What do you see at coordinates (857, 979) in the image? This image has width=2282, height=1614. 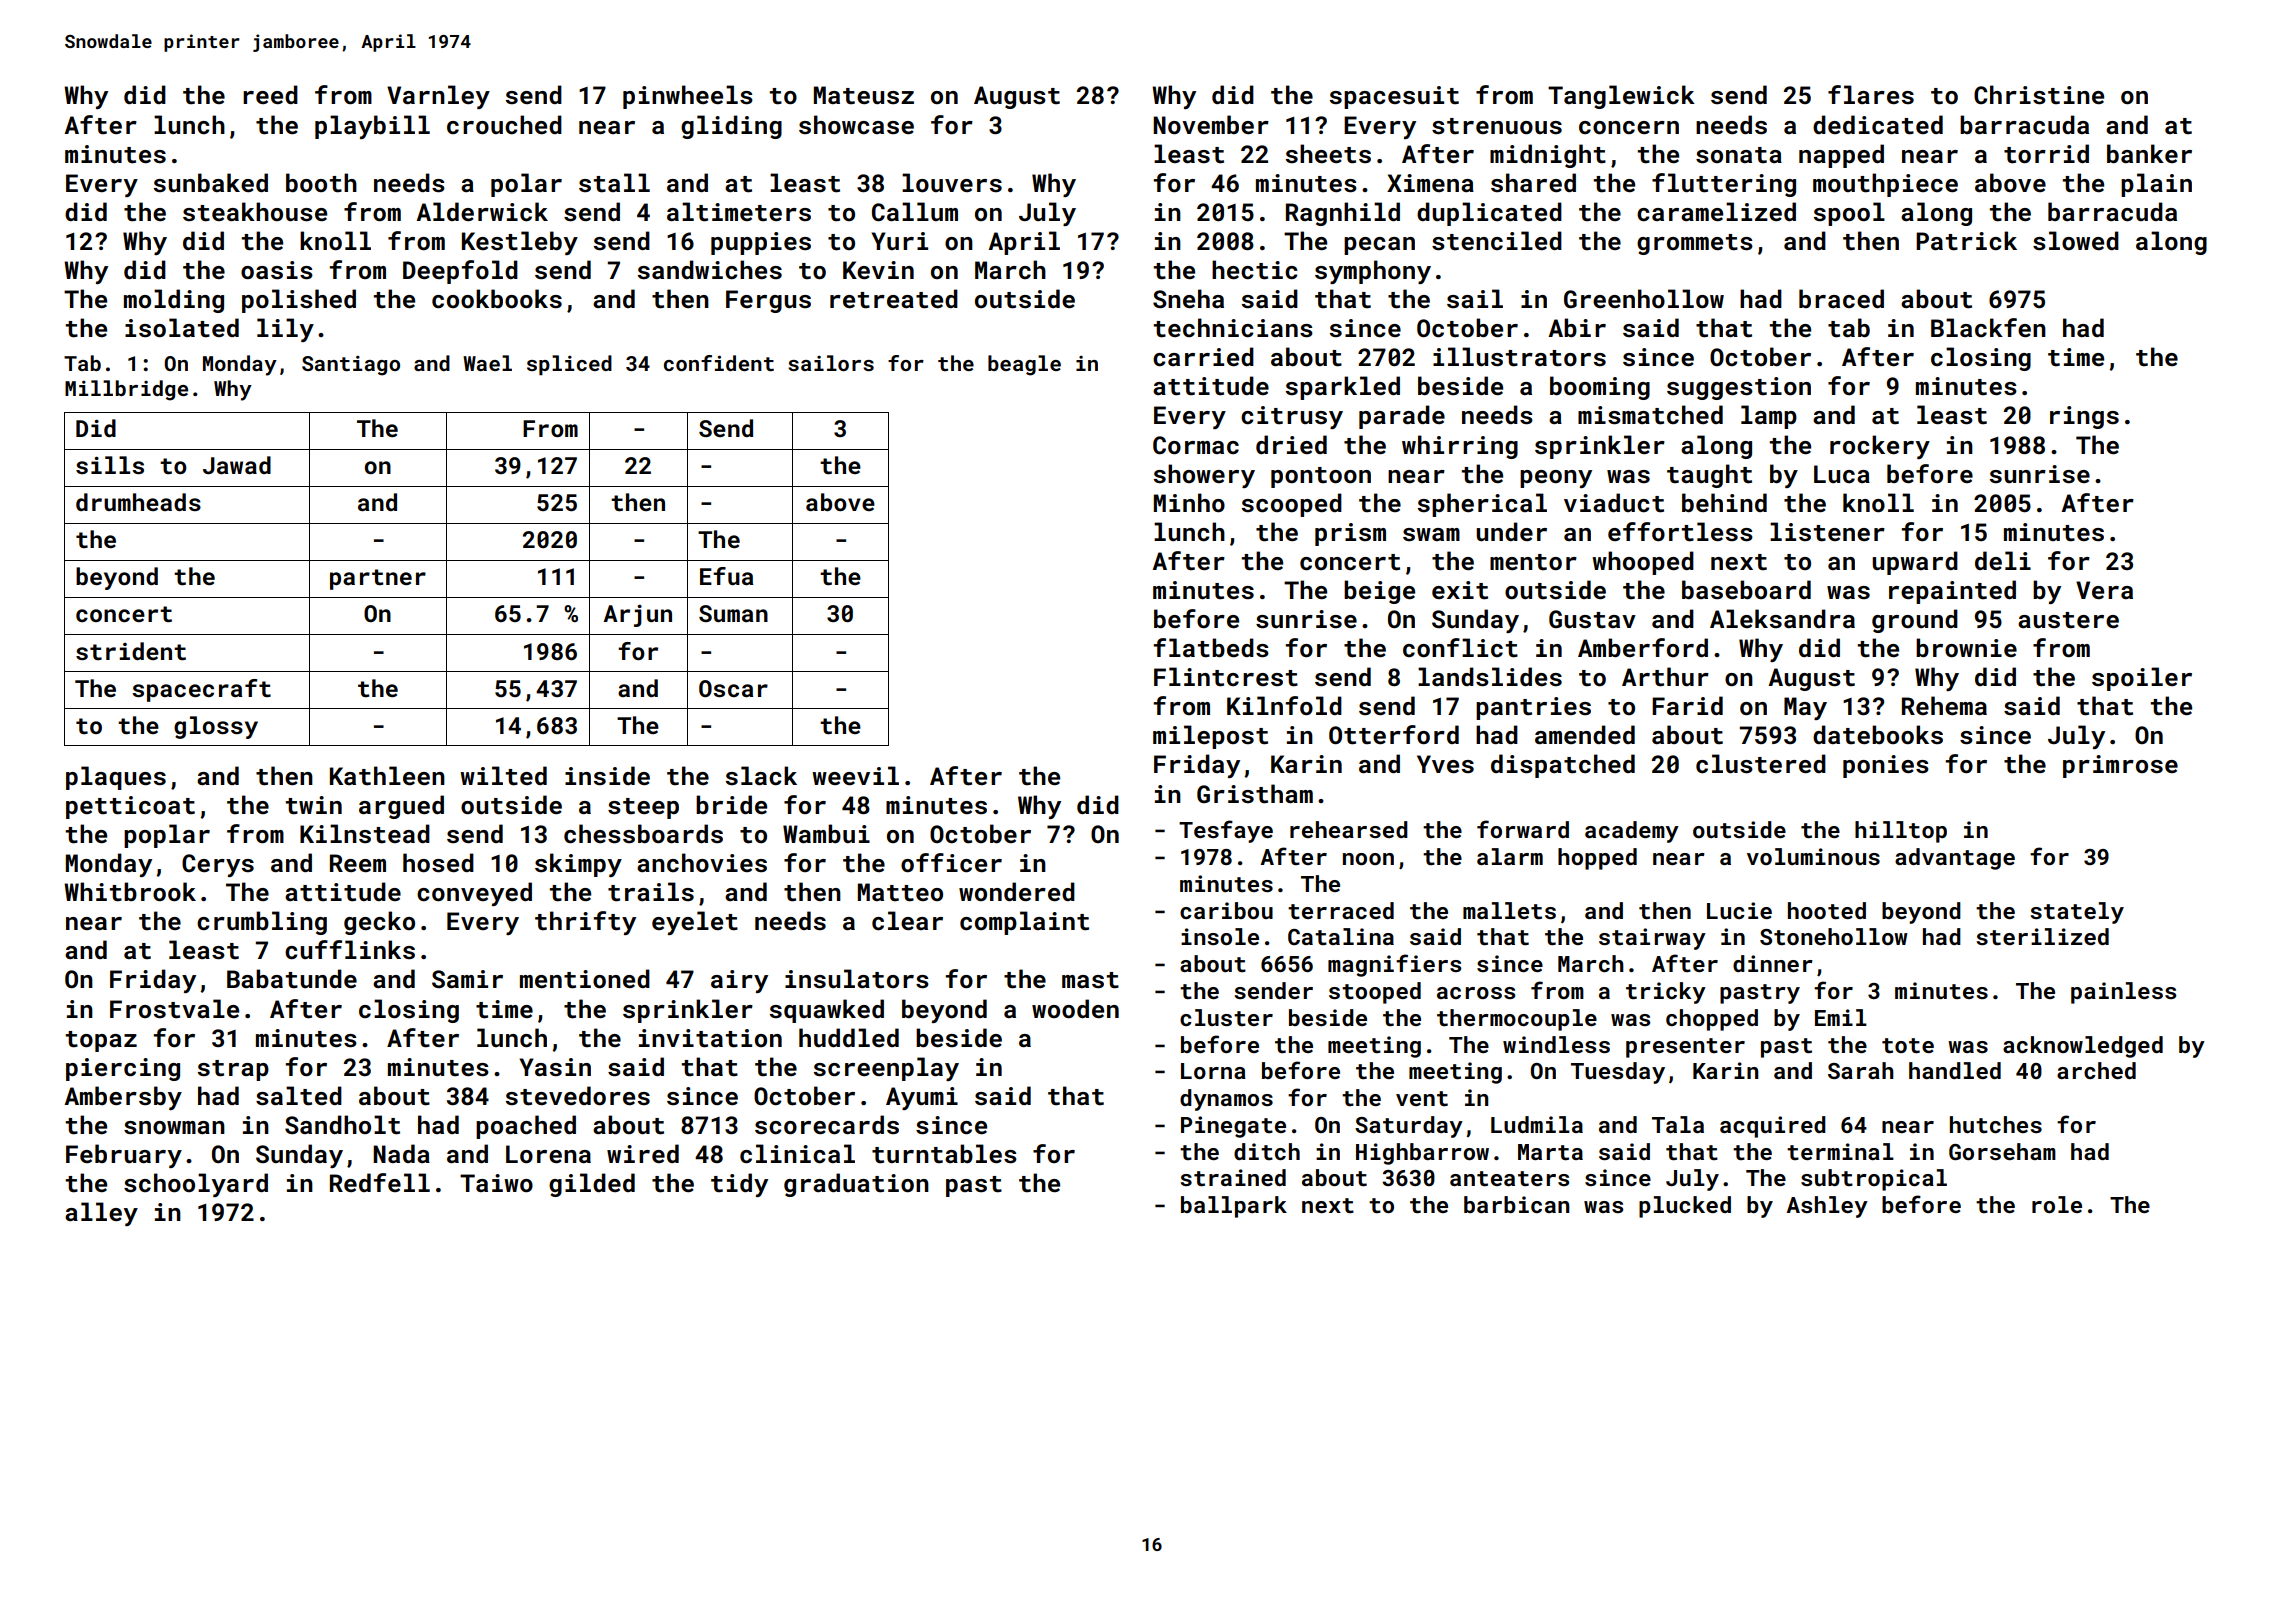 I see `insulators` at bounding box center [857, 979].
